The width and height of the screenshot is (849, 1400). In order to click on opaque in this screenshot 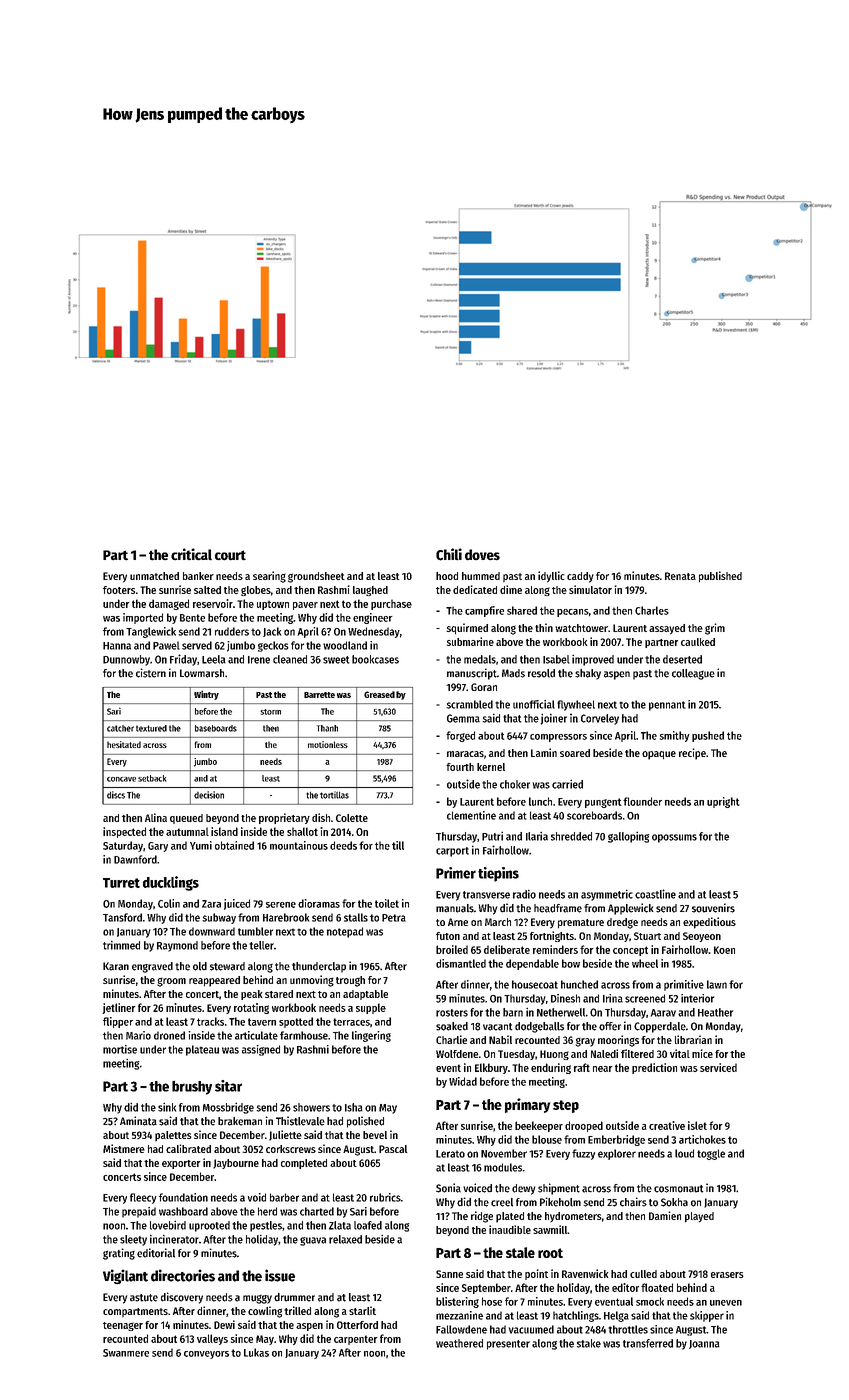, I will do `click(659, 755)`.
